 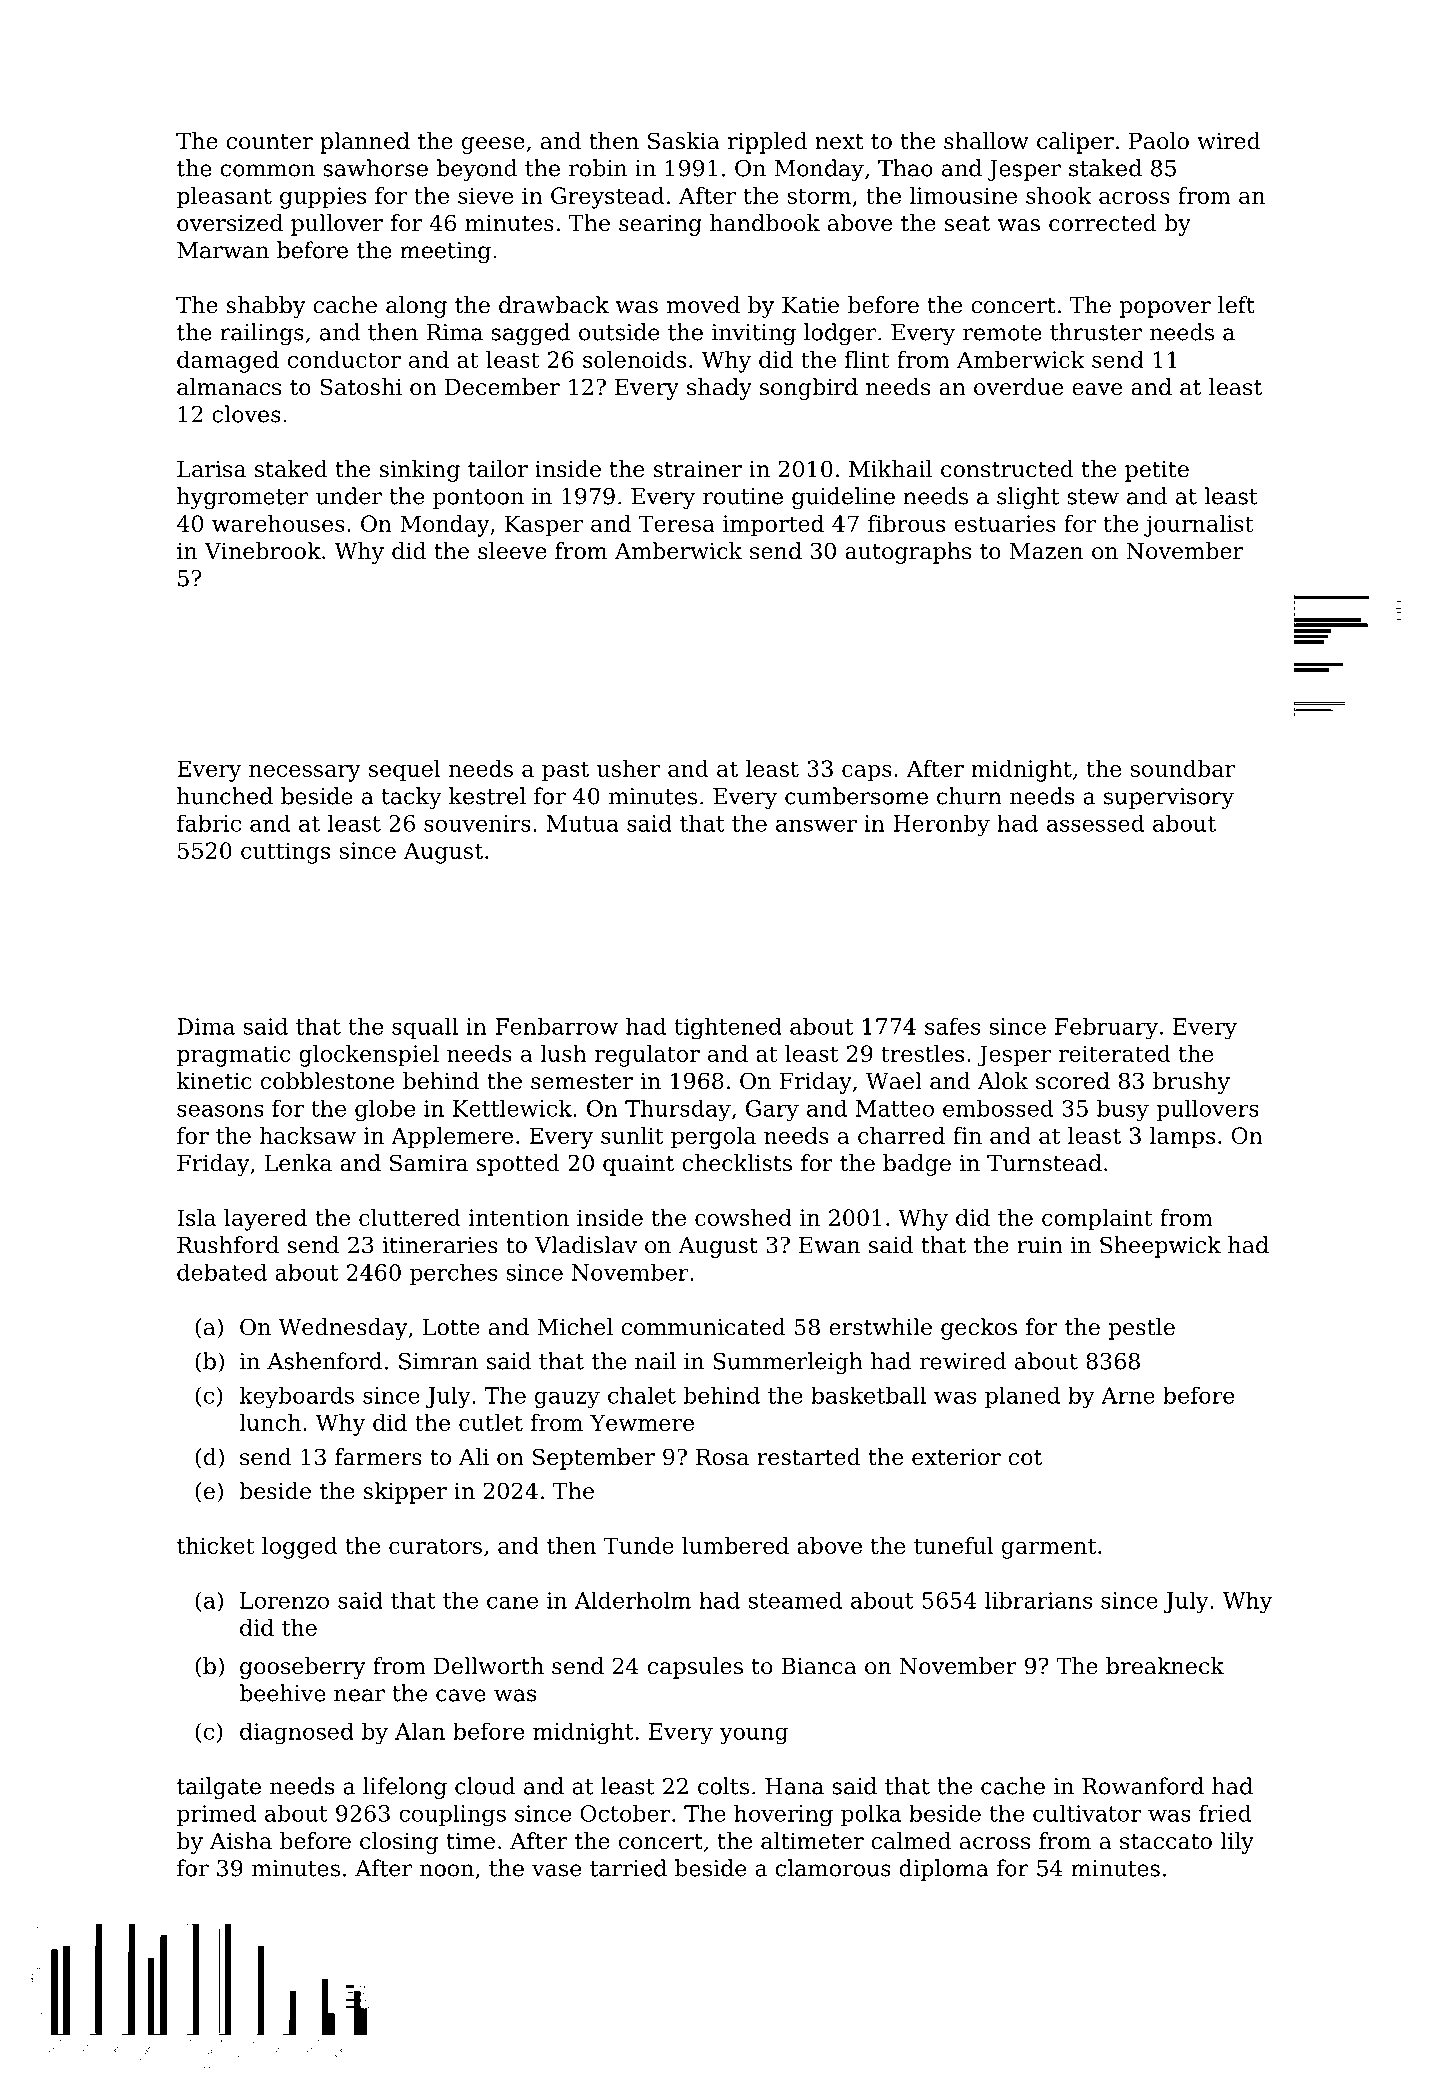 I want to click on young, so click(x=754, y=1736).
